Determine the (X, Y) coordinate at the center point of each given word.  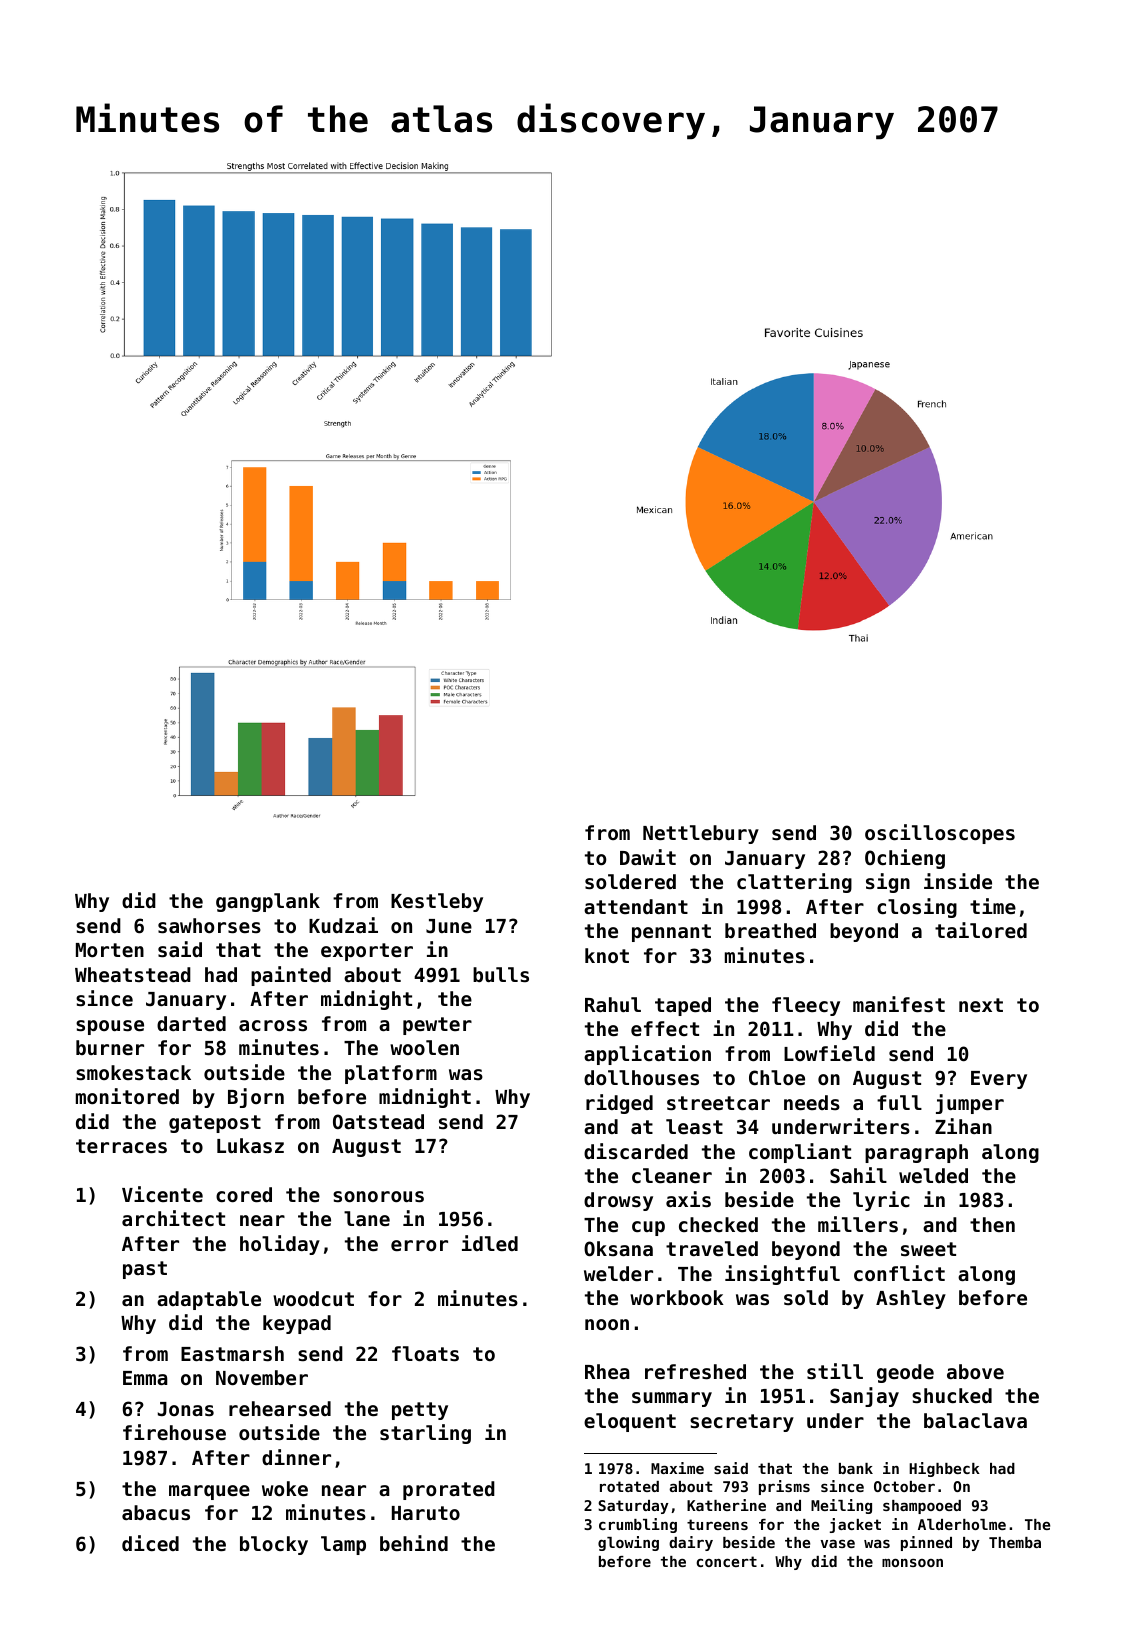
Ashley (911, 1299)
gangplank (268, 902)
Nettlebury (701, 834)
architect (173, 1218)
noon (607, 1324)
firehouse (174, 1432)
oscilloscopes (940, 834)
